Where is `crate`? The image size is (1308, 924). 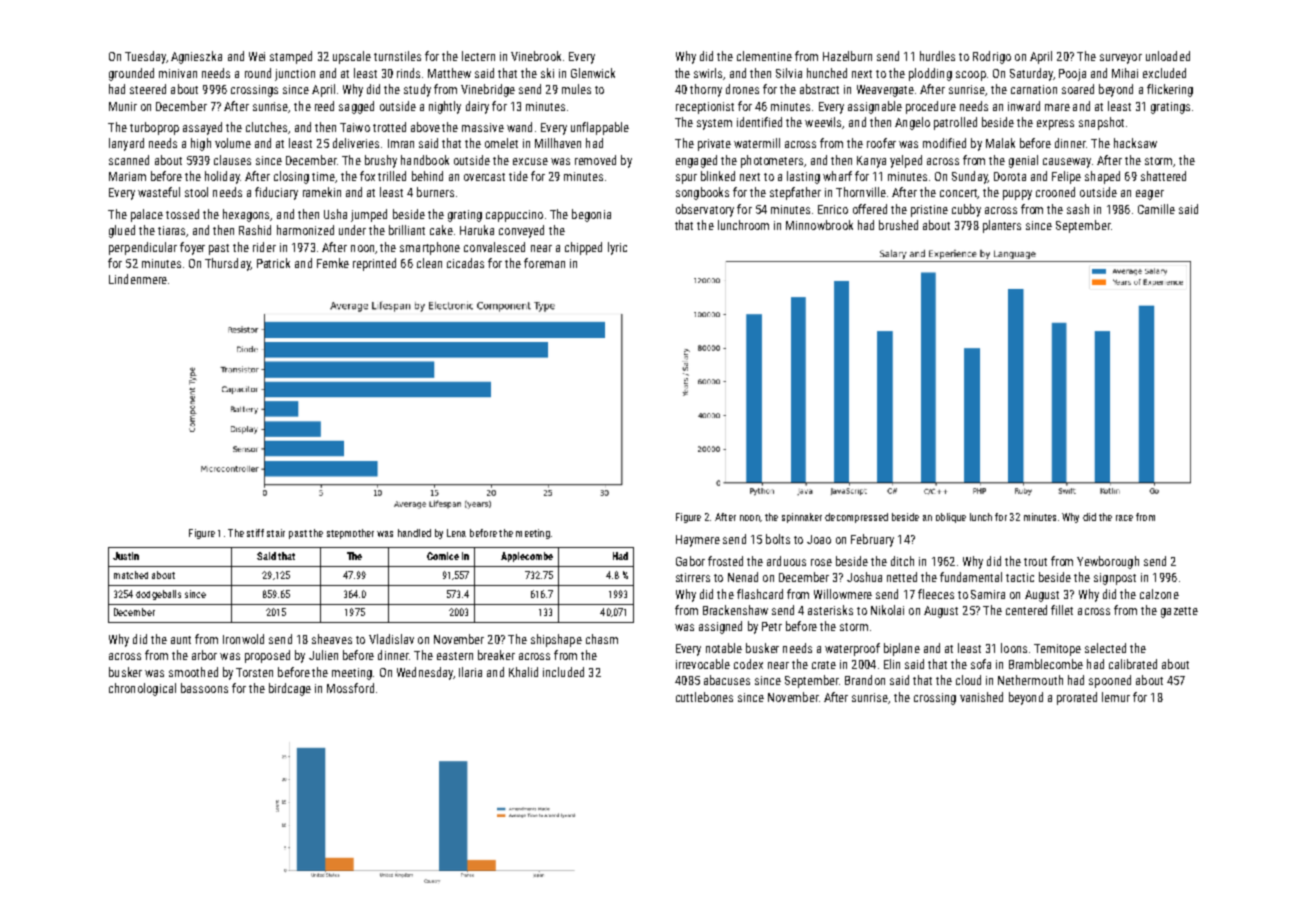
crate is located at coordinates (824, 665).
